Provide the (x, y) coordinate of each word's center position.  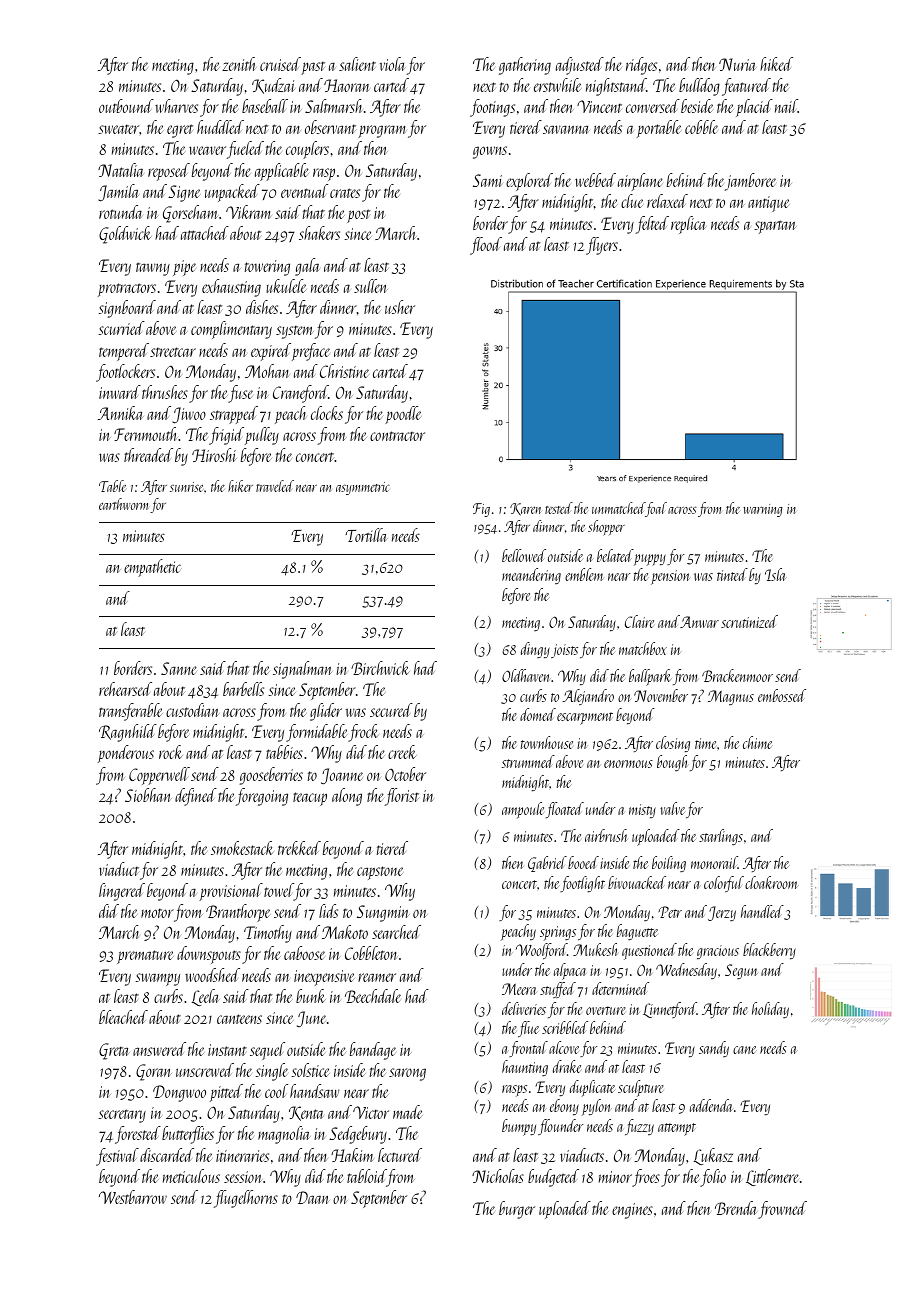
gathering (525, 66)
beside (697, 106)
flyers (602, 246)
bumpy (519, 1127)
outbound (126, 106)
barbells (243, 689)
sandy (714, 1049)
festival (117, 1157)
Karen (525, 509)
